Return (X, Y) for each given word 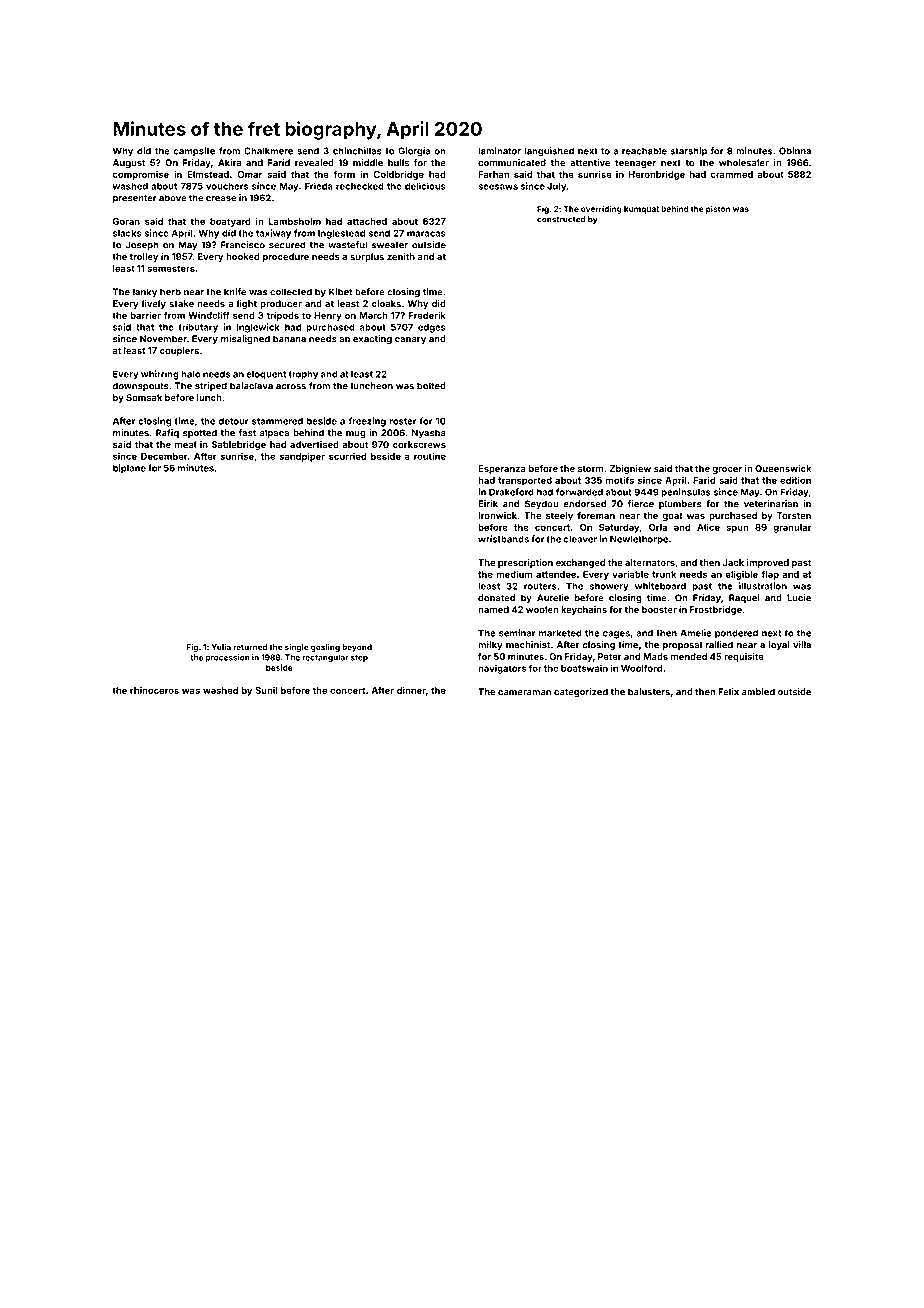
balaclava (251, 386)
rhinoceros (154, 690)
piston (718, 209)
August (129, 163)
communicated (512, 163)
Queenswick (783, 469)
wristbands (503, 539)
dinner (411, 690)
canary (410, 340)
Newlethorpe (639, 540)
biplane (129, 469)
